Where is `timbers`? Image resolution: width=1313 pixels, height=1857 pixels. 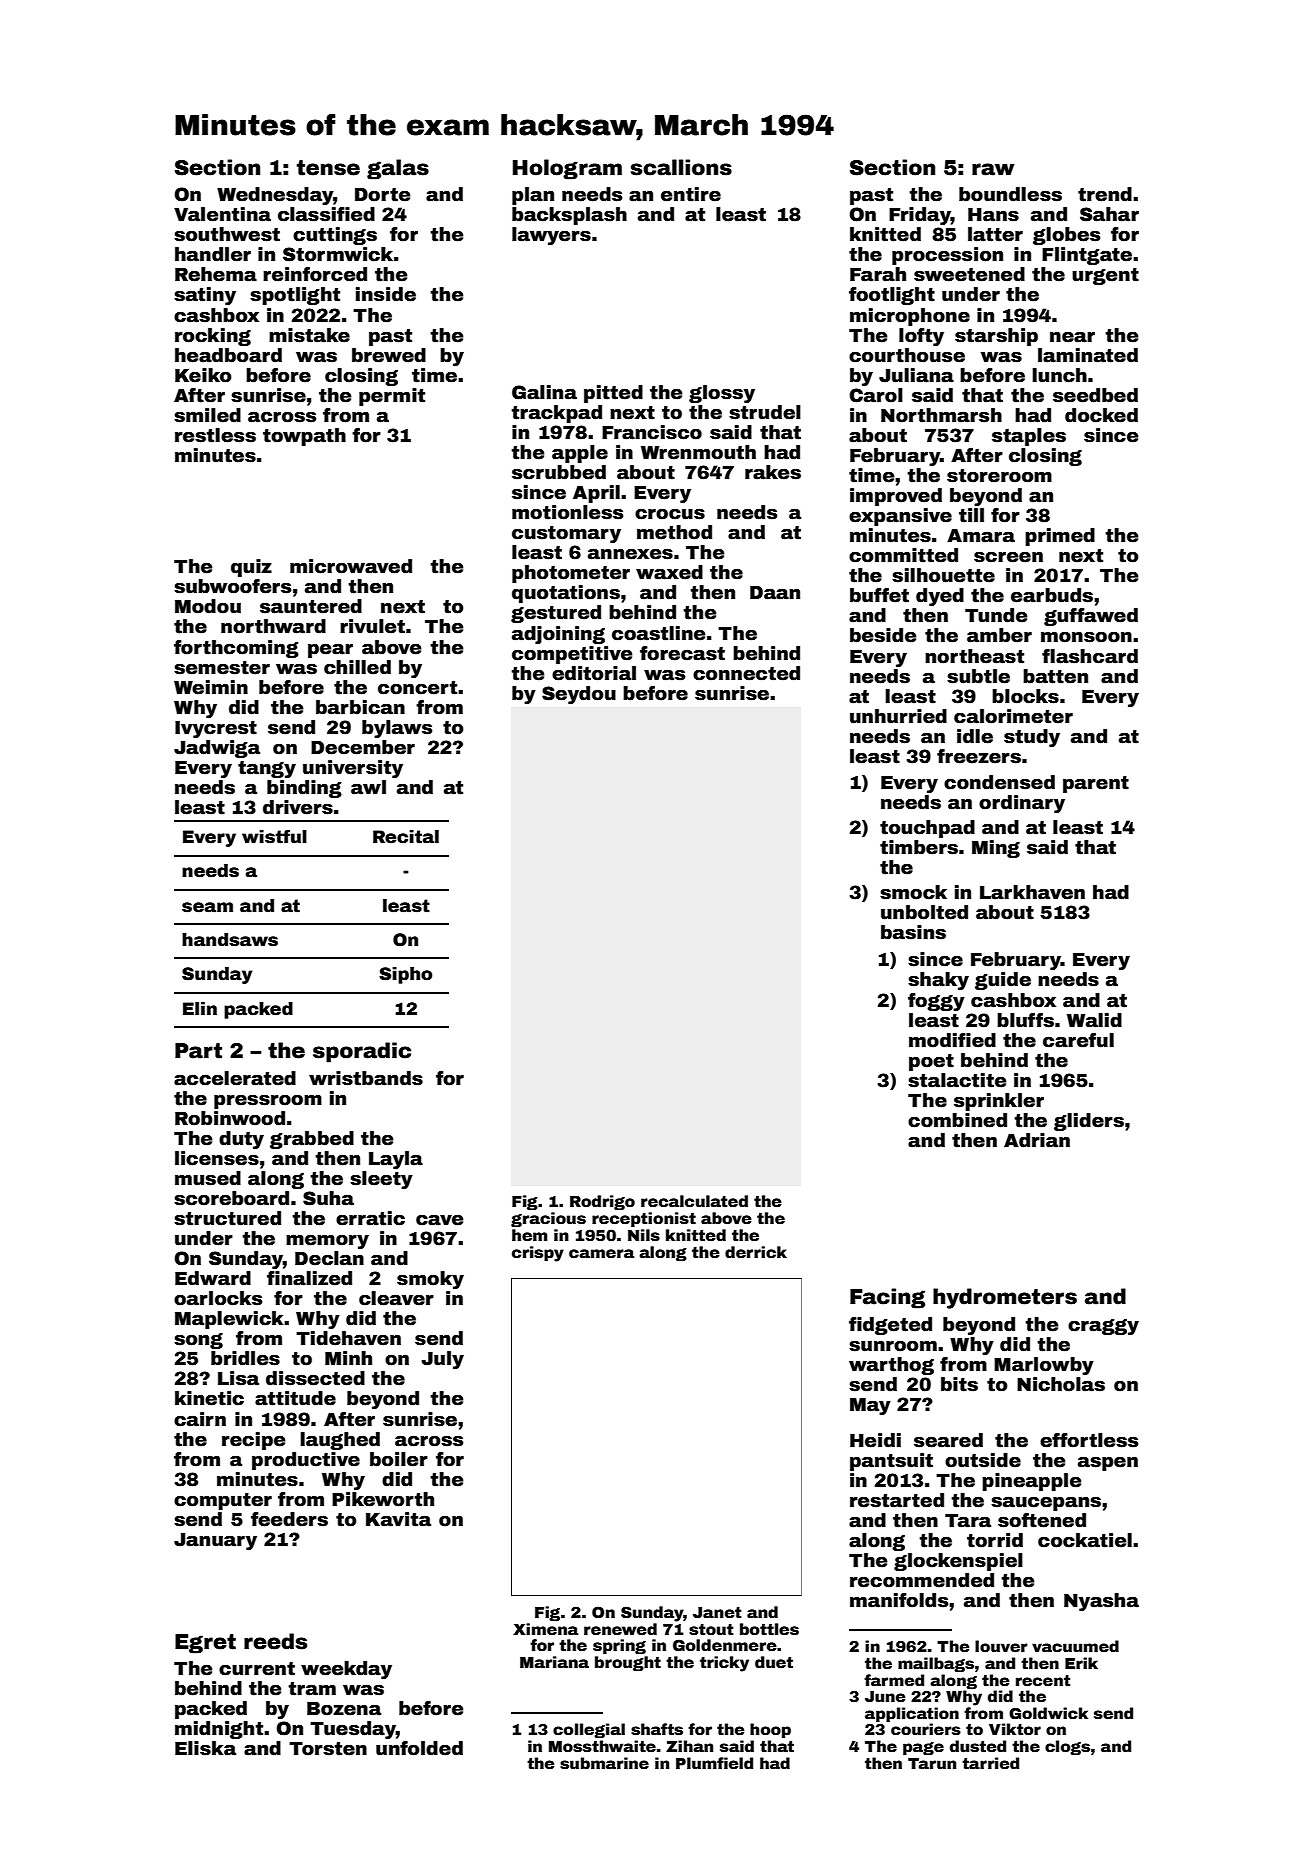 timbers is located at coordinates (919, 847).
